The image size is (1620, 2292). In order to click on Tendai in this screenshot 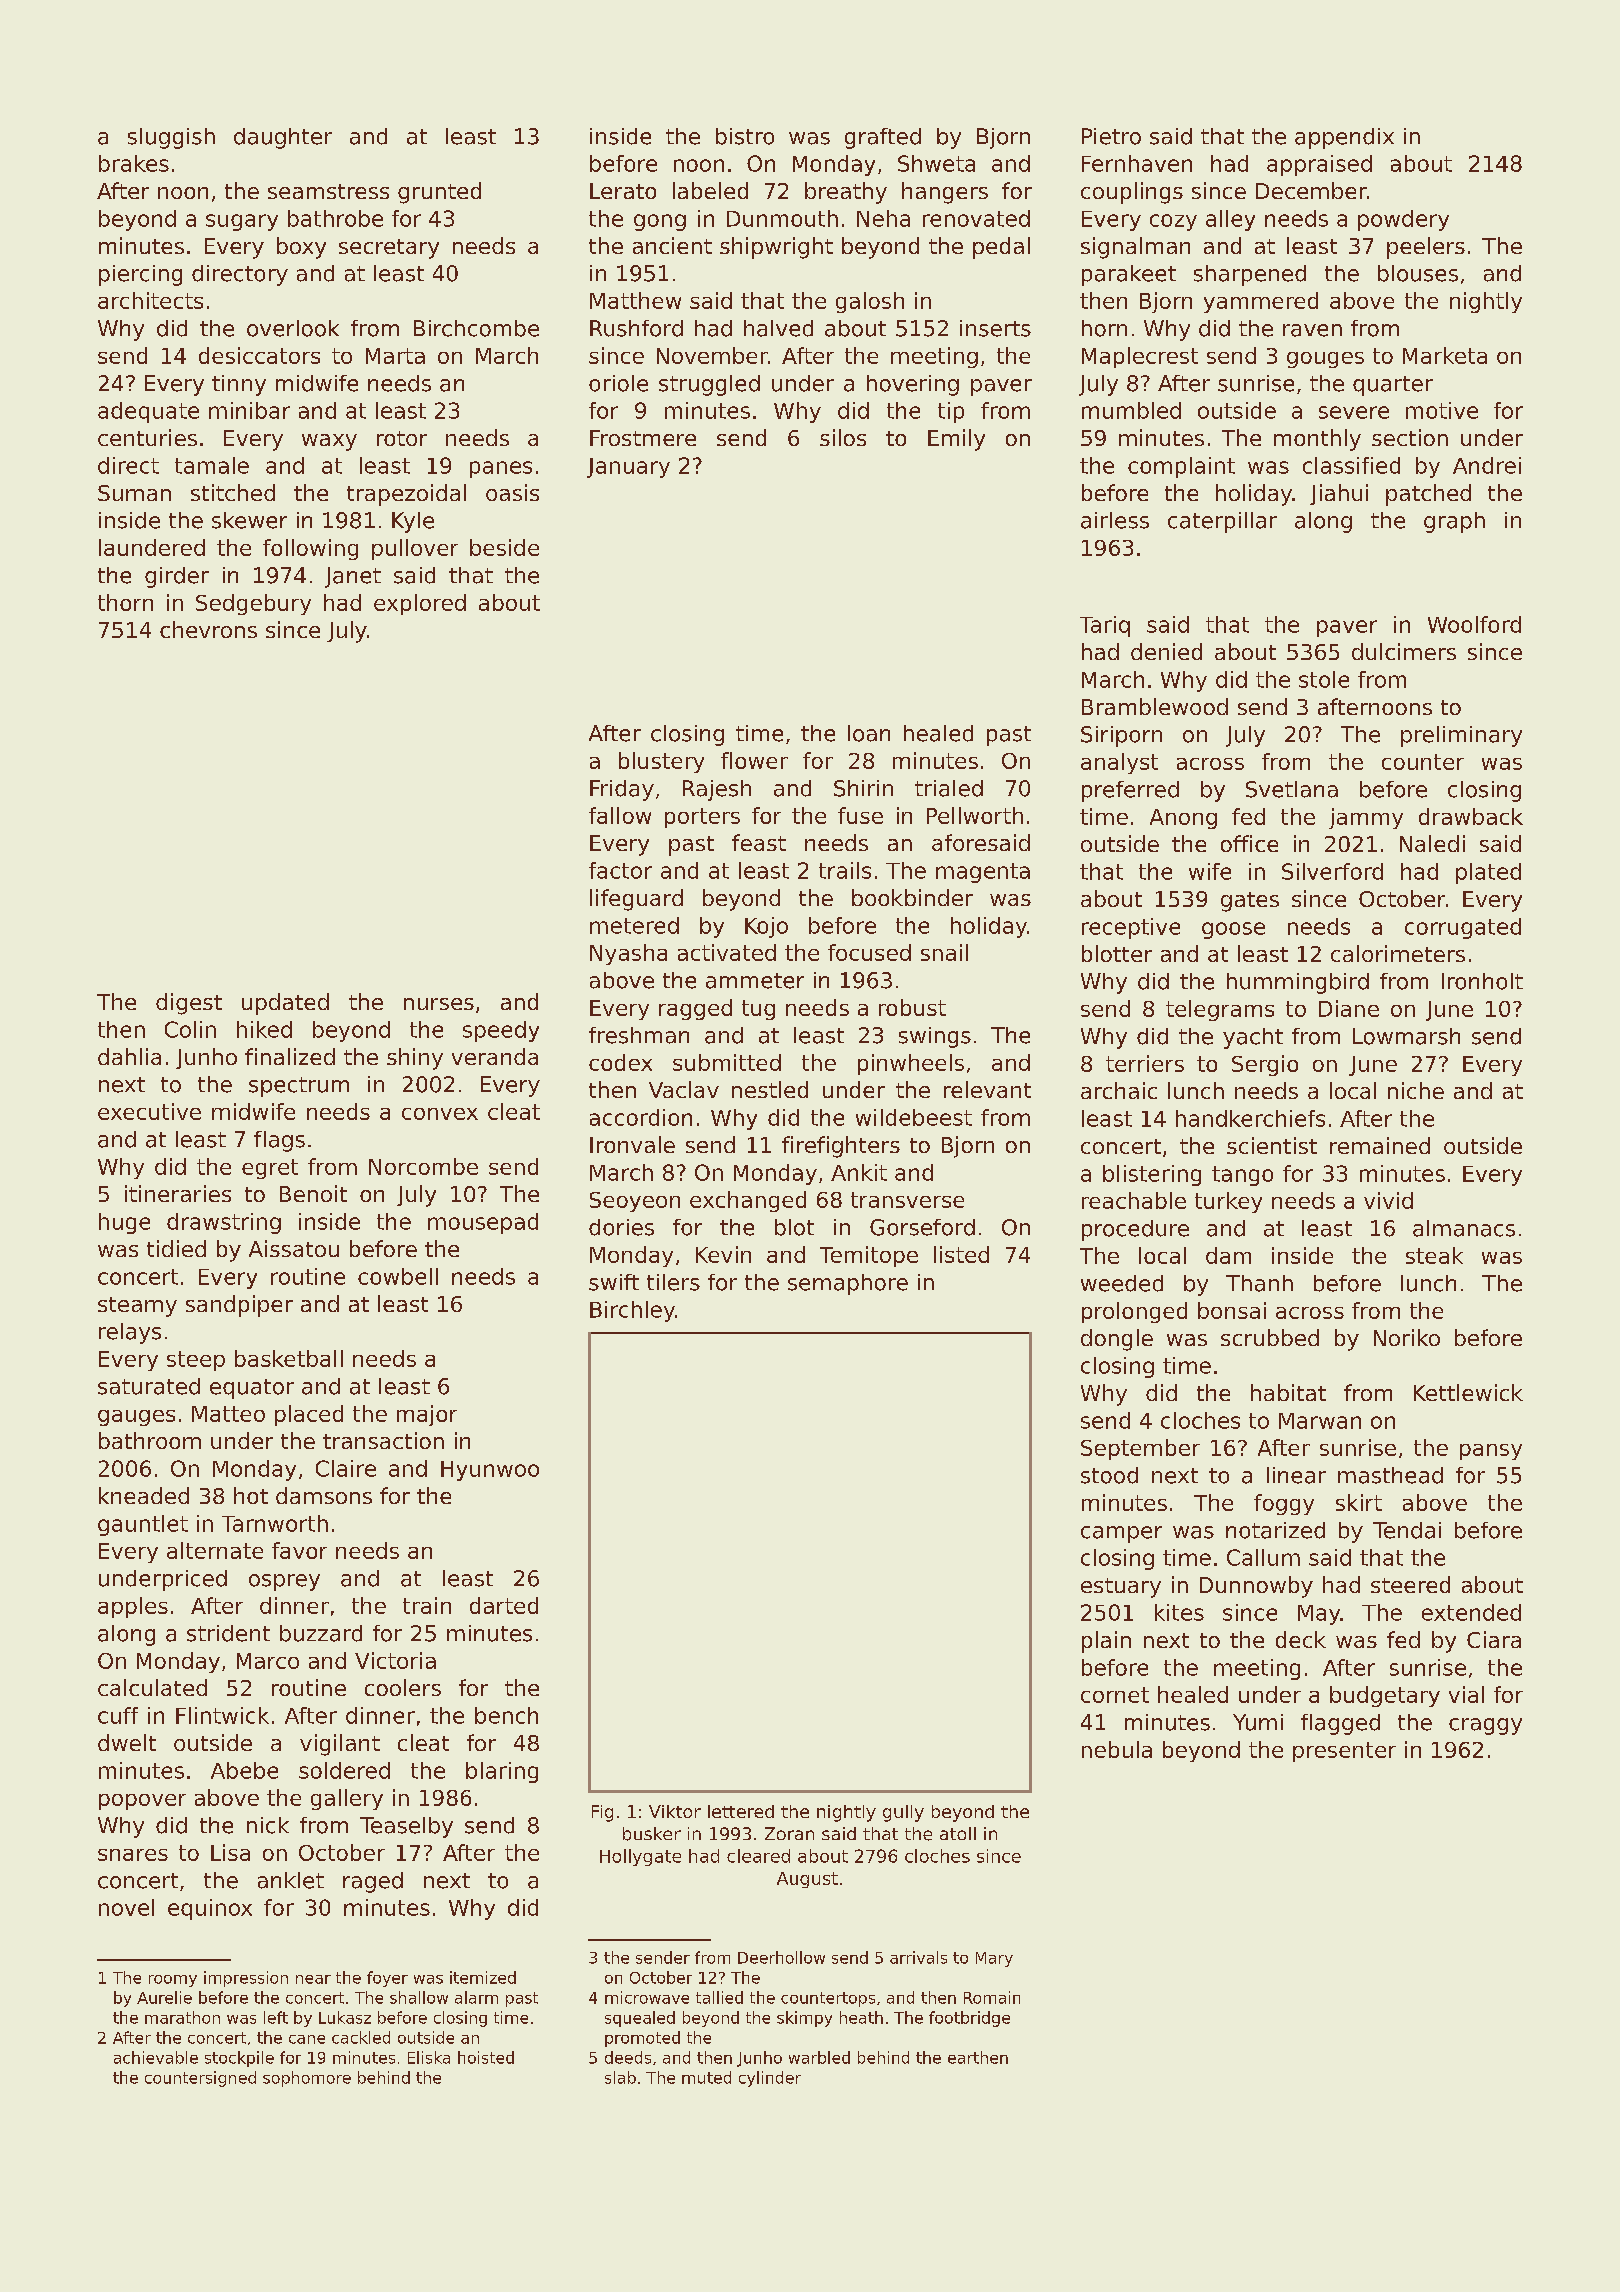, I will do `click(1407, 1530)`.
